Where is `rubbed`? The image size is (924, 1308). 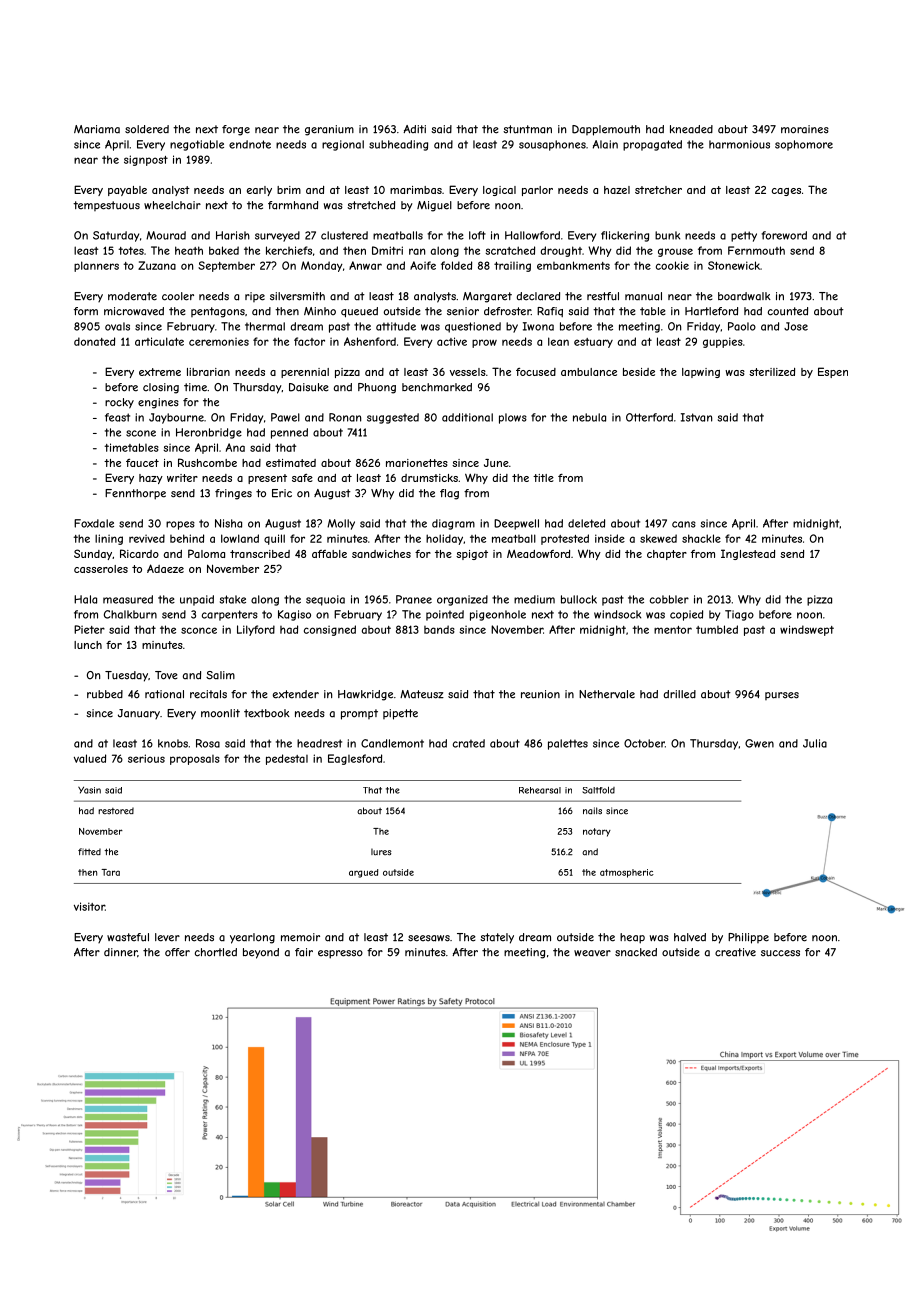 rubbed is located at coordinates (105, 694).
